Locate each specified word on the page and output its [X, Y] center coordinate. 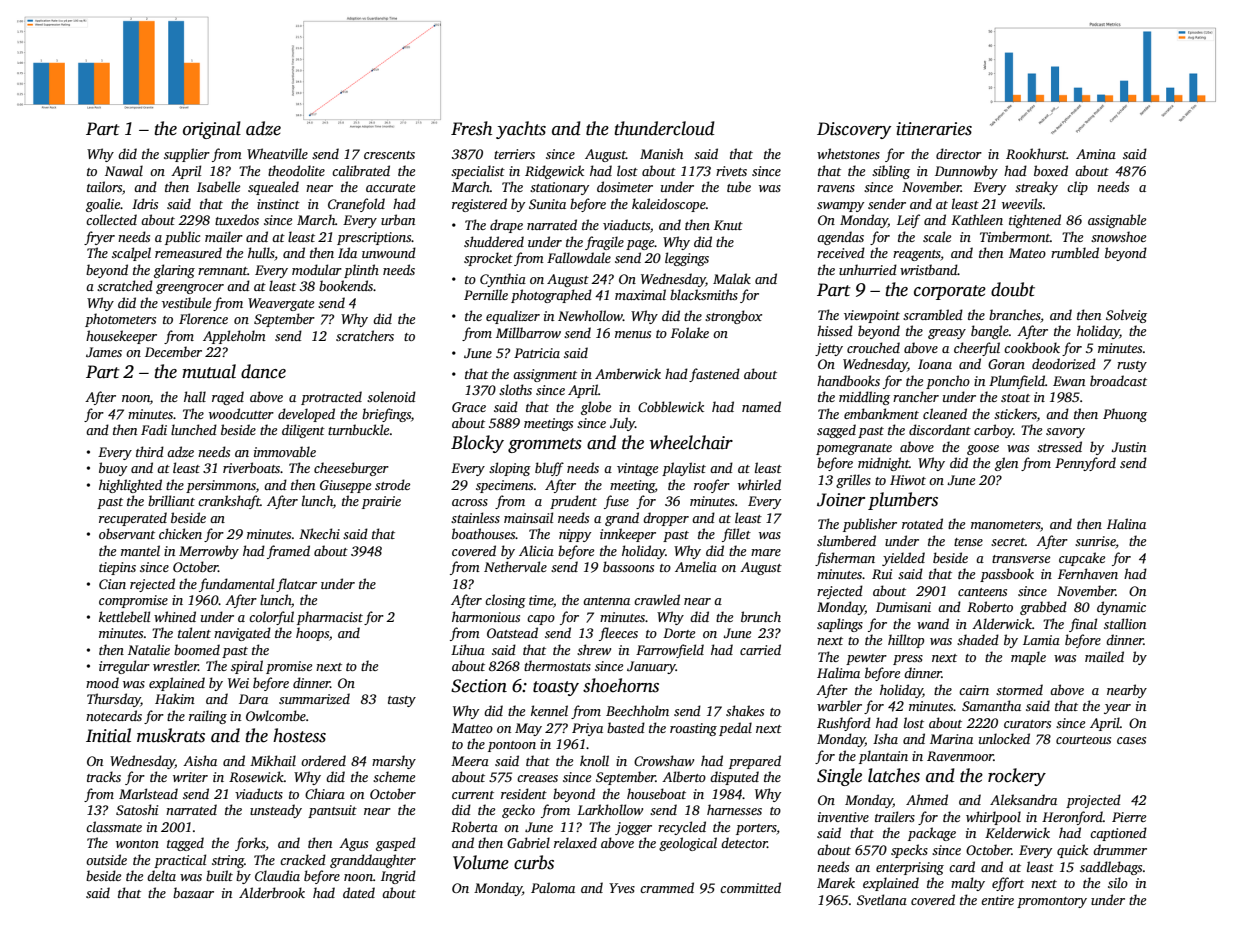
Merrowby [209, 552]
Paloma [553, 887]
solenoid [391, 396]
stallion [1125, 623]
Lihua [468, 649]
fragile [604, 243]
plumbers [903, 501]
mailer [224, 236]
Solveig [1126, 316]
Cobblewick [671, 406]
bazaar [193, 892]
